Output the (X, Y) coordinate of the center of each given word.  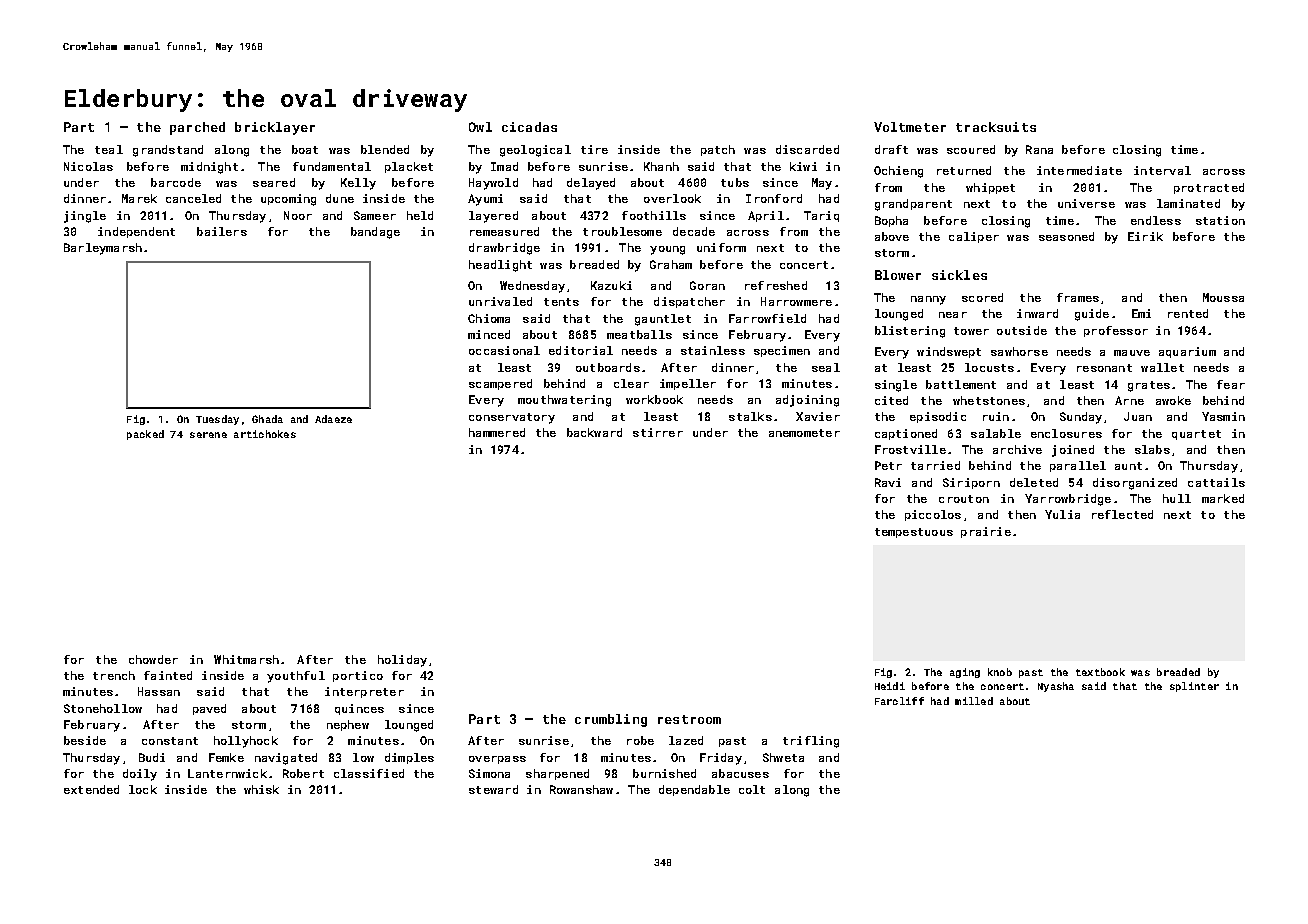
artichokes (265, 434)
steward (493, 789)
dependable (694, 790)
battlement (961, 384)
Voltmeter (910, 127)
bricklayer (275, 128)
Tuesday (217, 420)
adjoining (807, 401)
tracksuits (996, 127)
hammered (497, 432)
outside (1022, 330)
